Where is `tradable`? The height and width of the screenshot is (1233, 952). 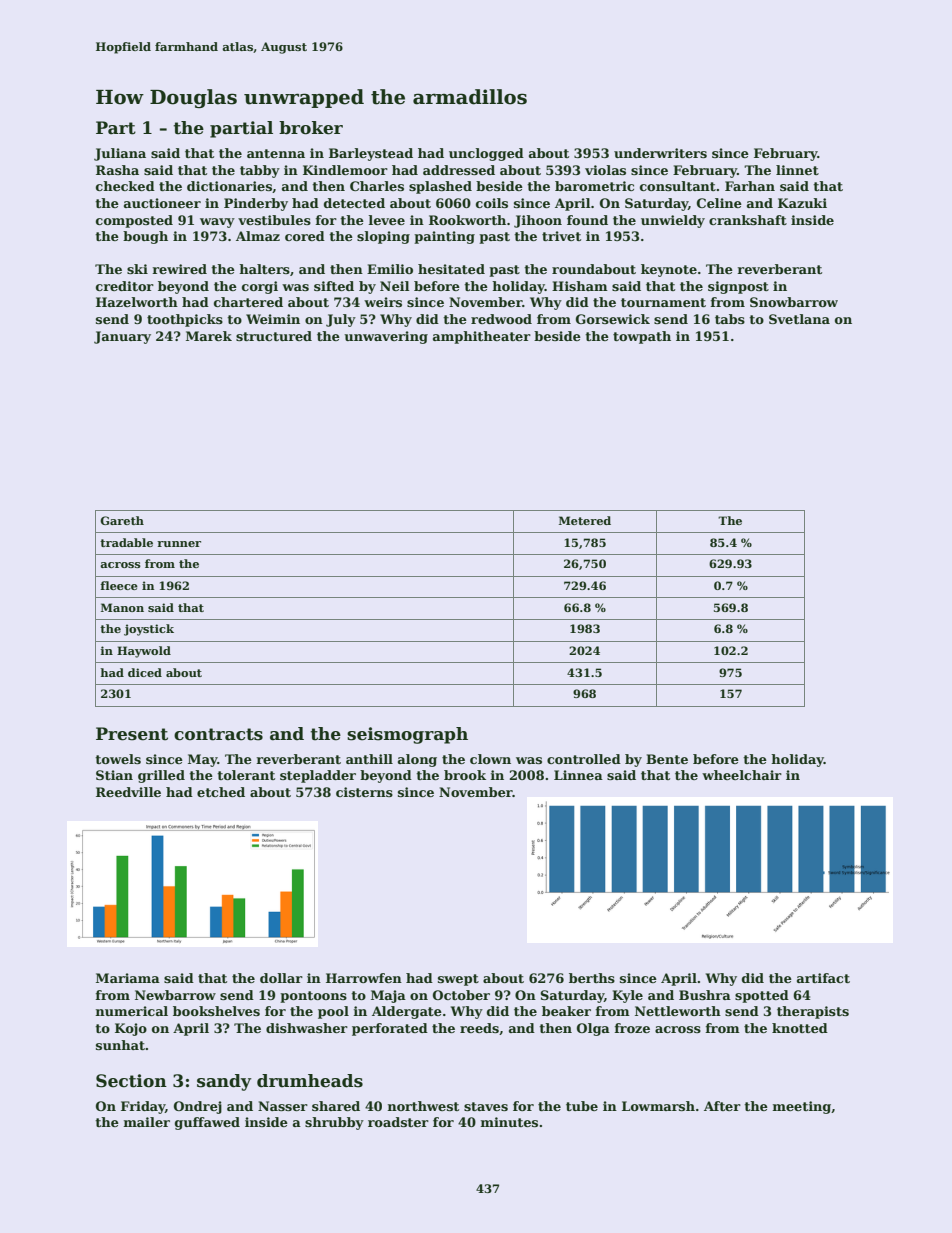
tradable is located at coordinates (126, 542).
